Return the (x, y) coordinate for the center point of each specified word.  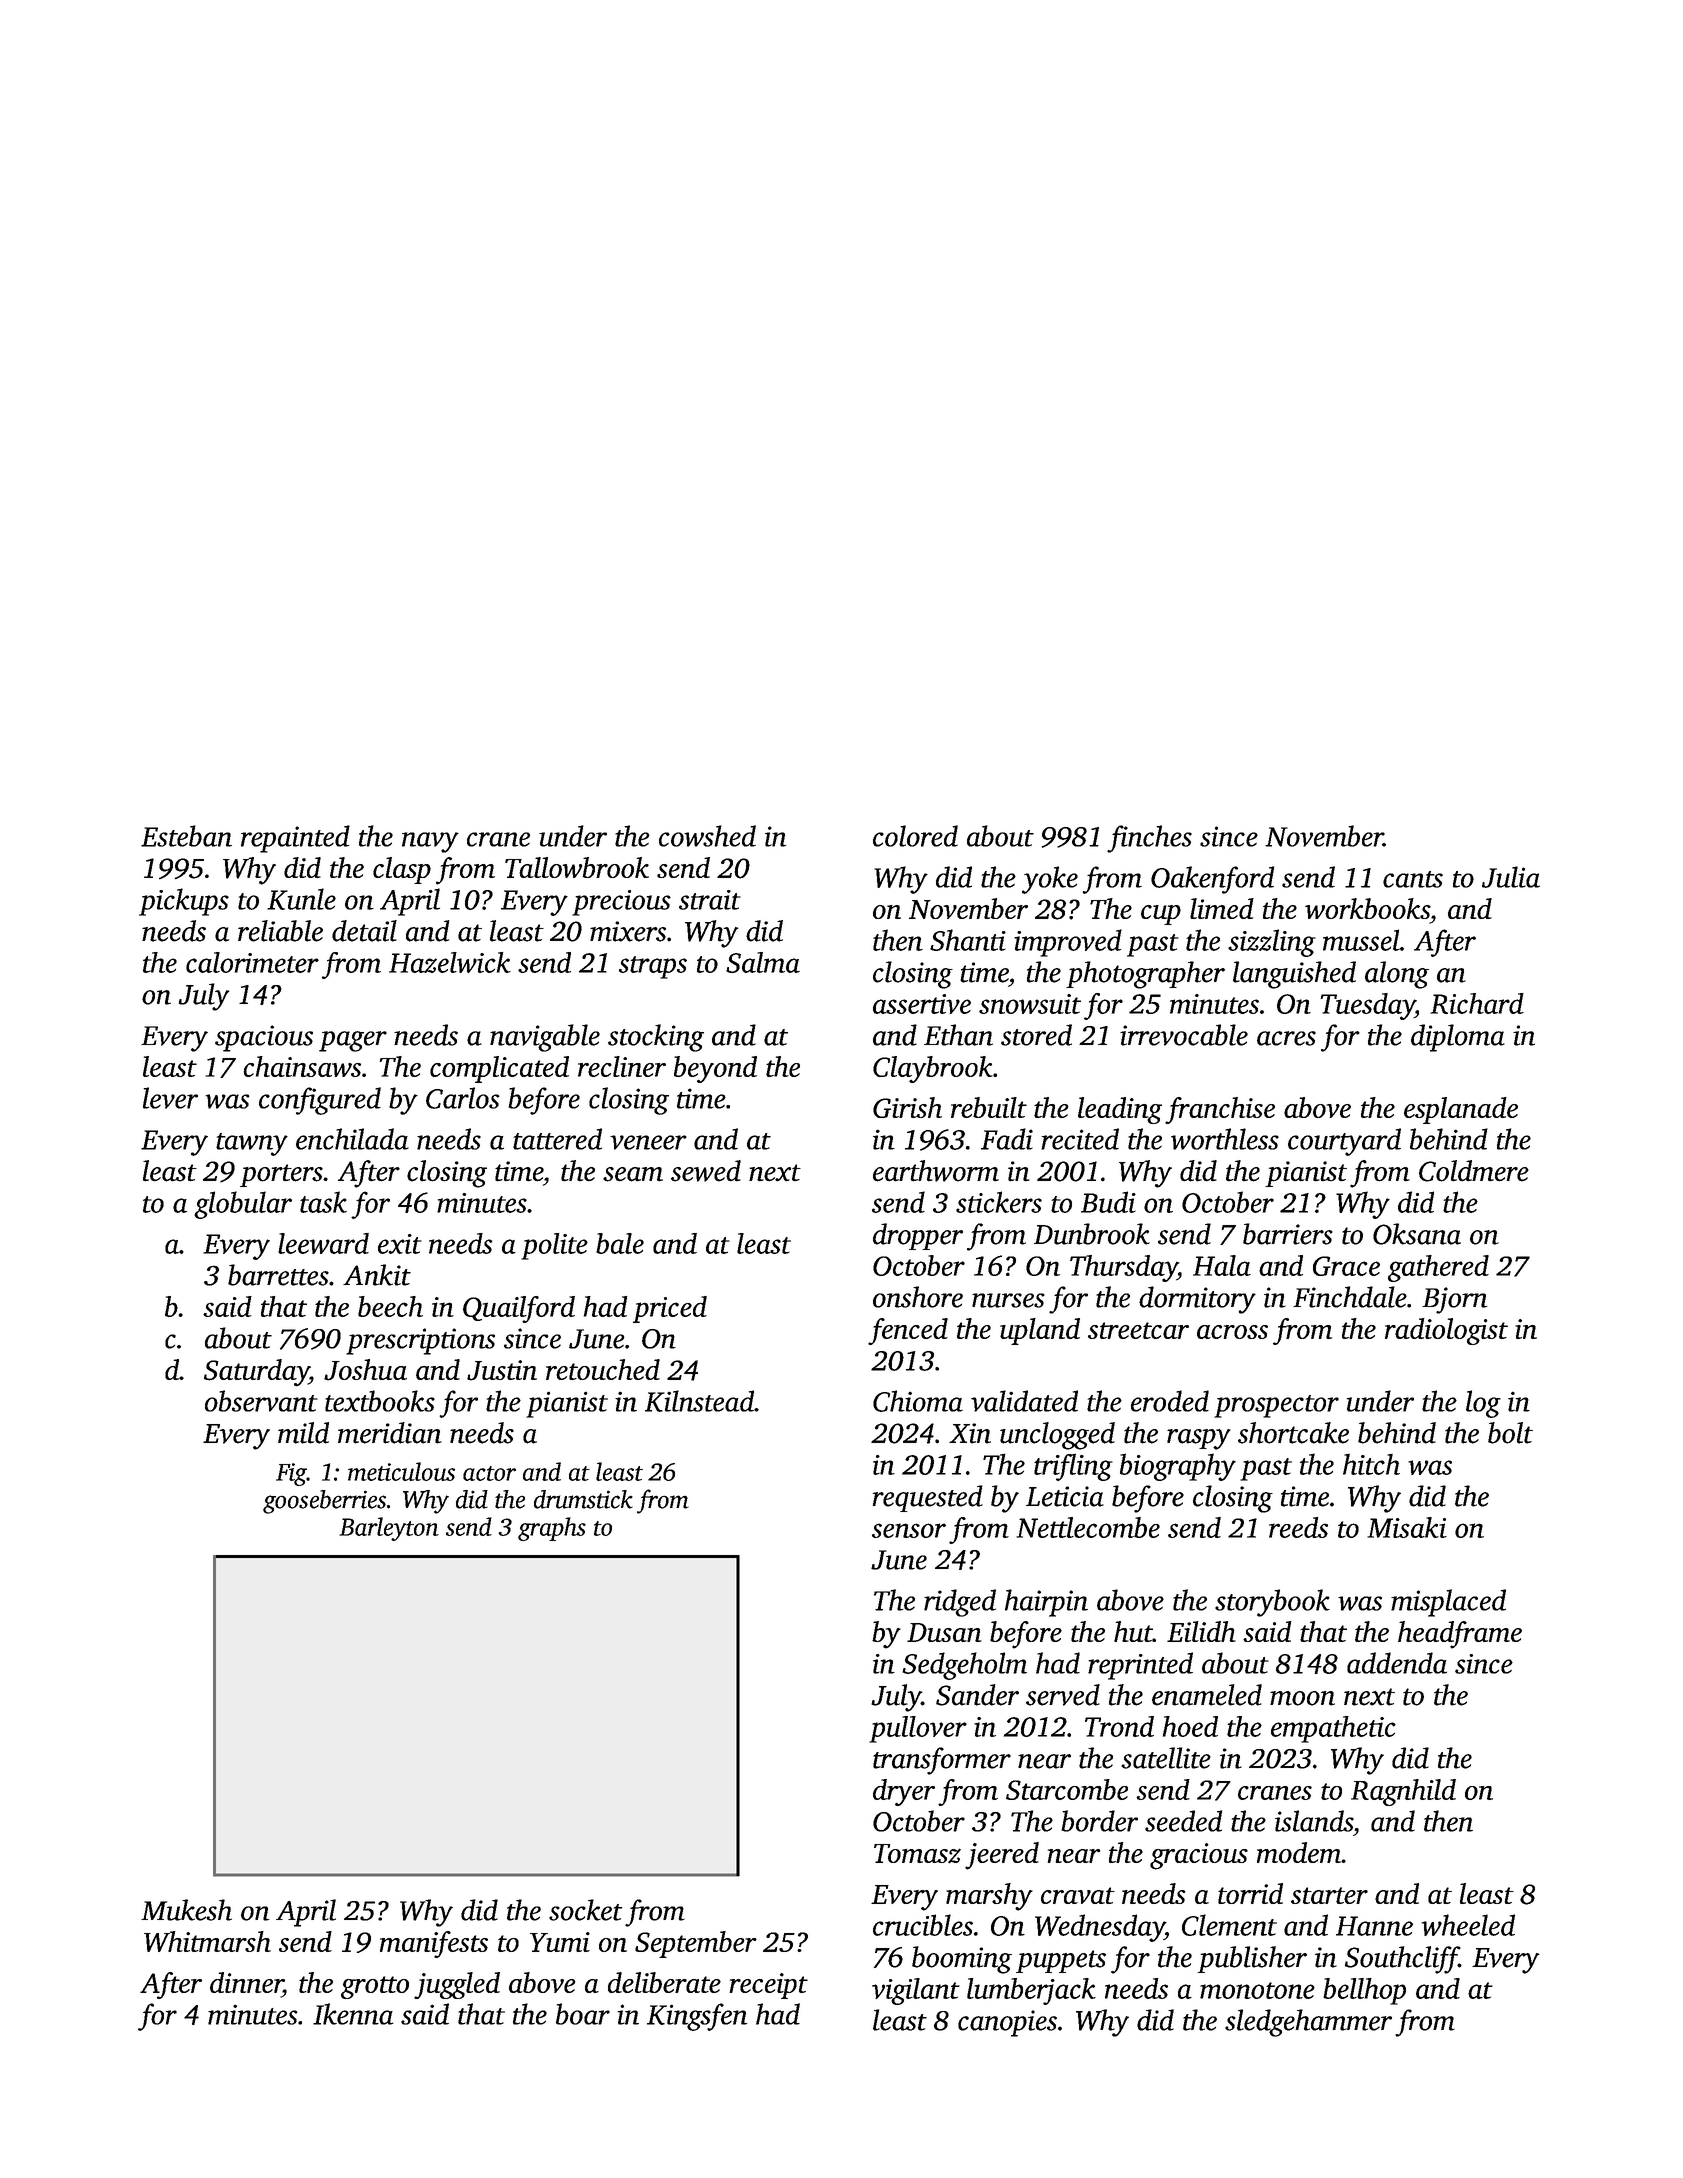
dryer (904, 1792)
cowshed (707, 836)
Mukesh (186, 1910)
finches (1149, 839)
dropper (918, 1236)
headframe (1460, 1635)
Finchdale (1350, 1297)
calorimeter (252, 962)
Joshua (365, 1370)
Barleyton (389, 1529)
